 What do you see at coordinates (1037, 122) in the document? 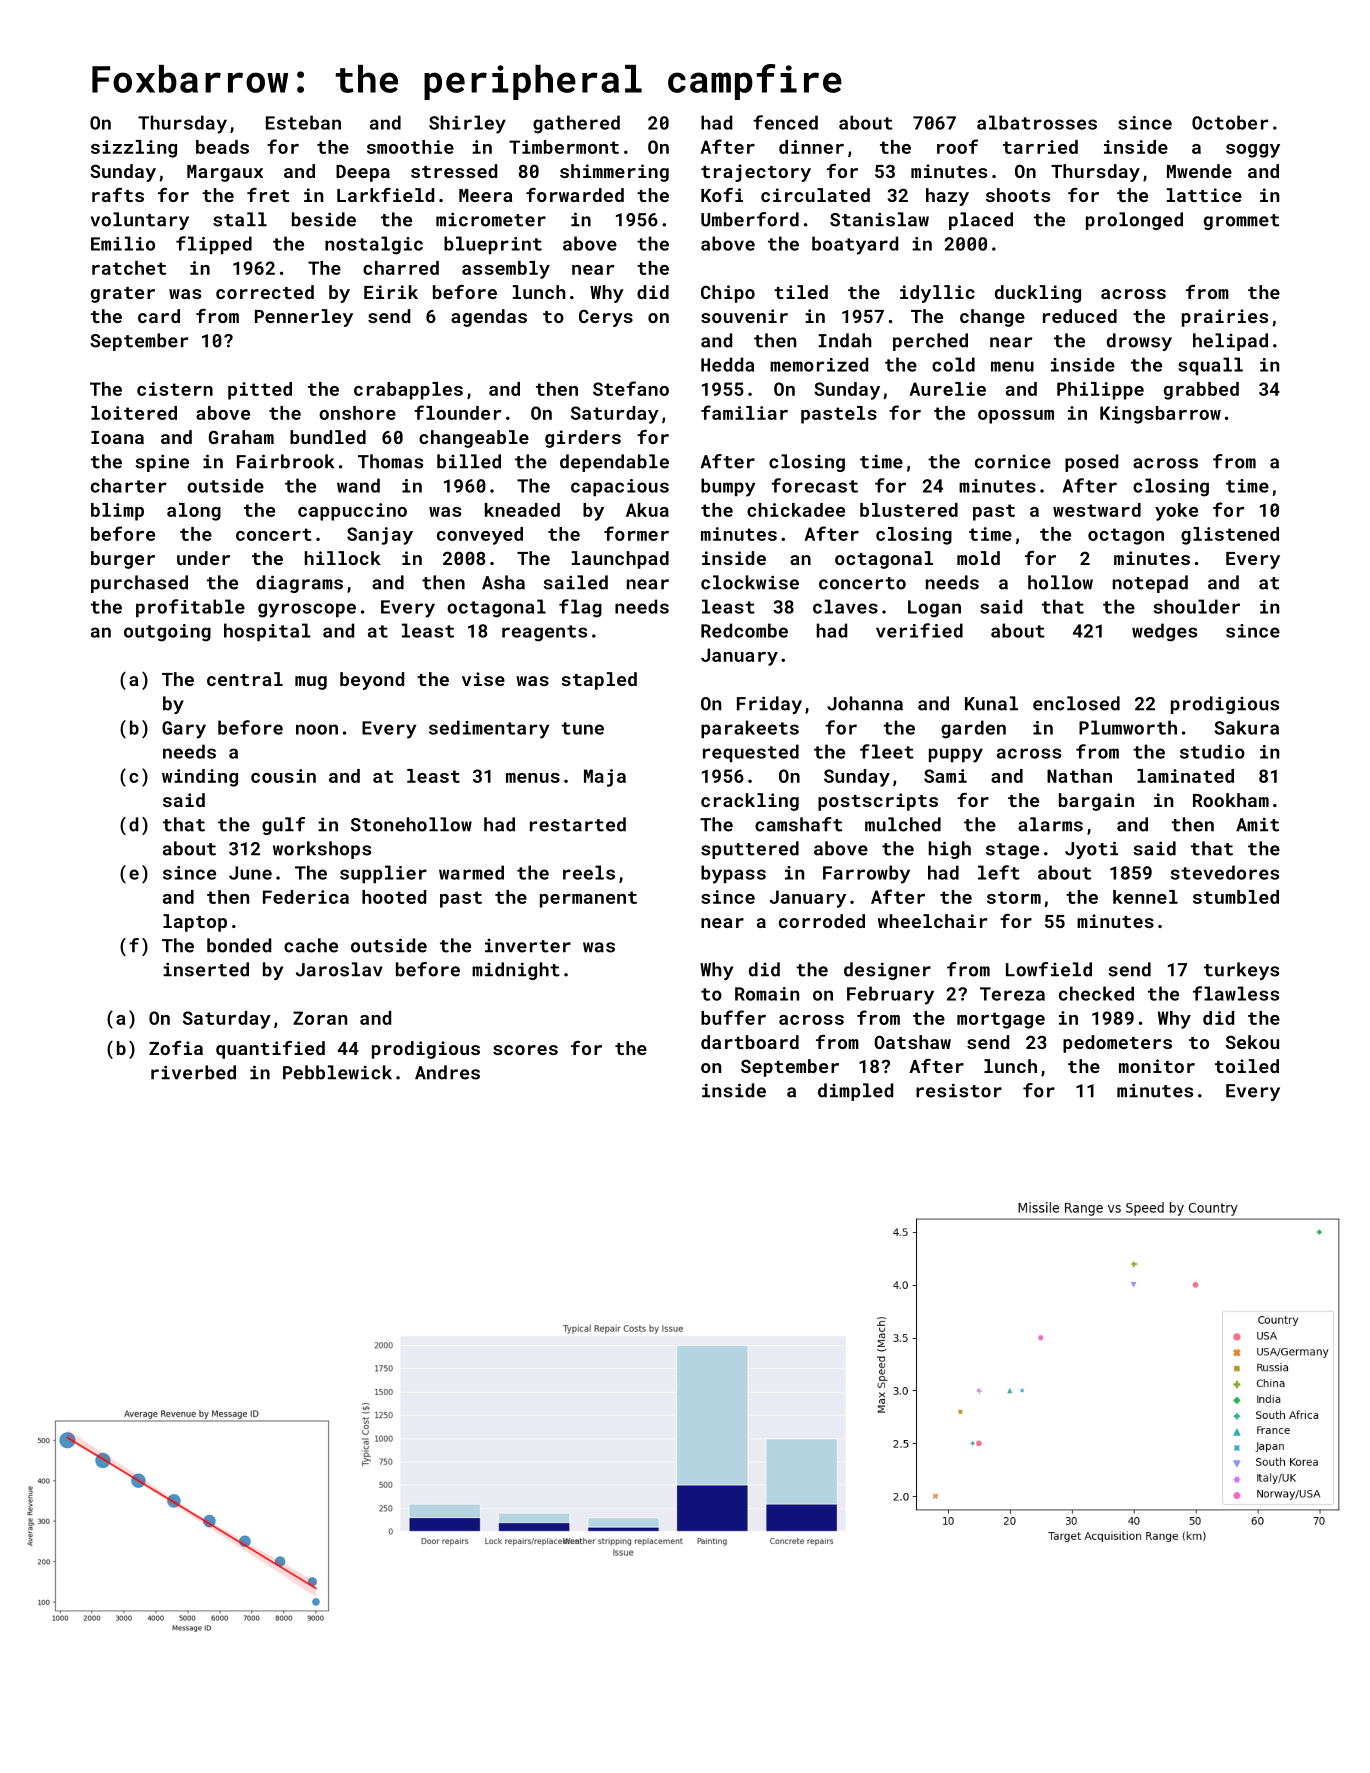
I see `albatrosses` at bounding box center [1037, 122].
